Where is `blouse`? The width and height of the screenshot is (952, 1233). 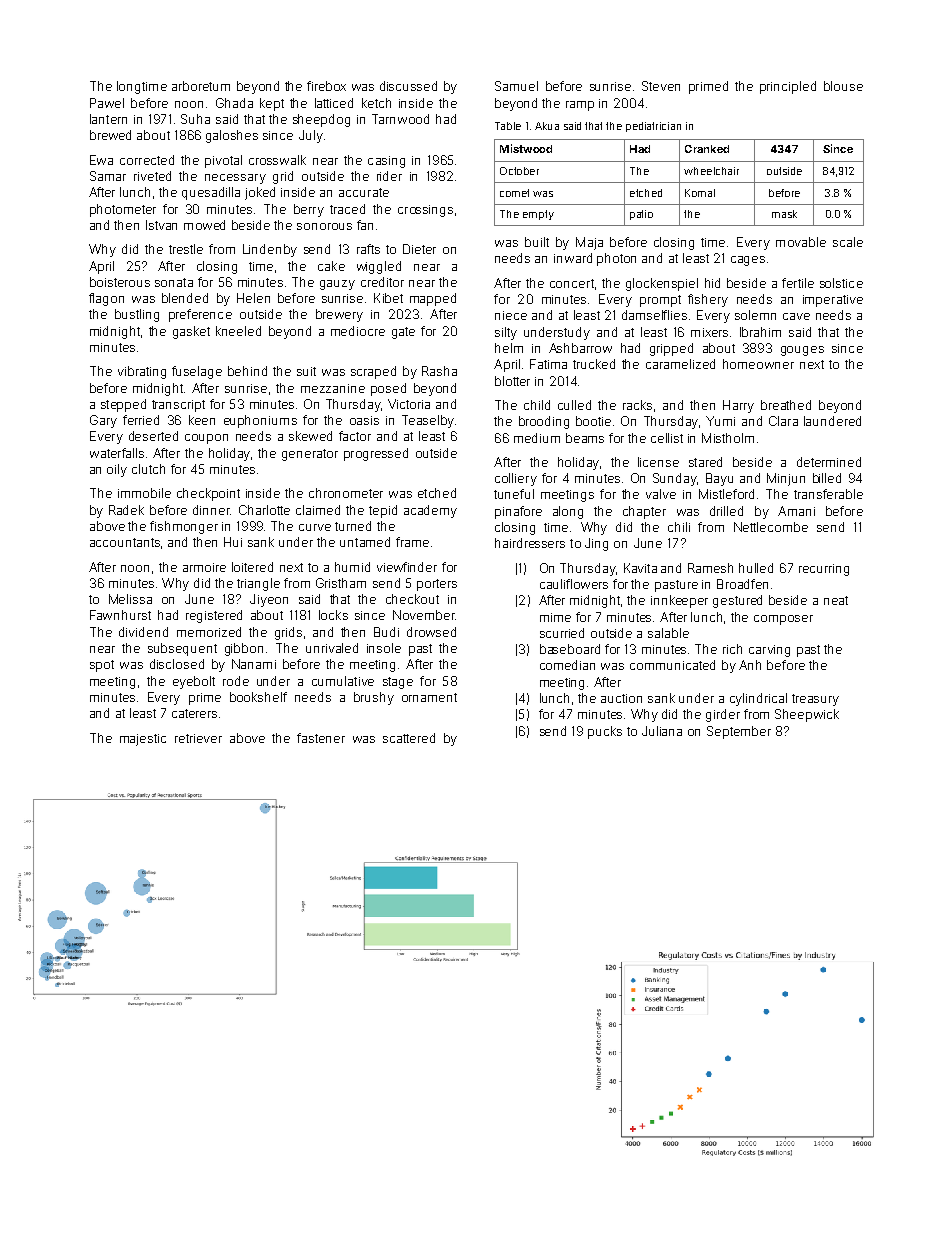 blouse is located at coordinates (843, 86).
